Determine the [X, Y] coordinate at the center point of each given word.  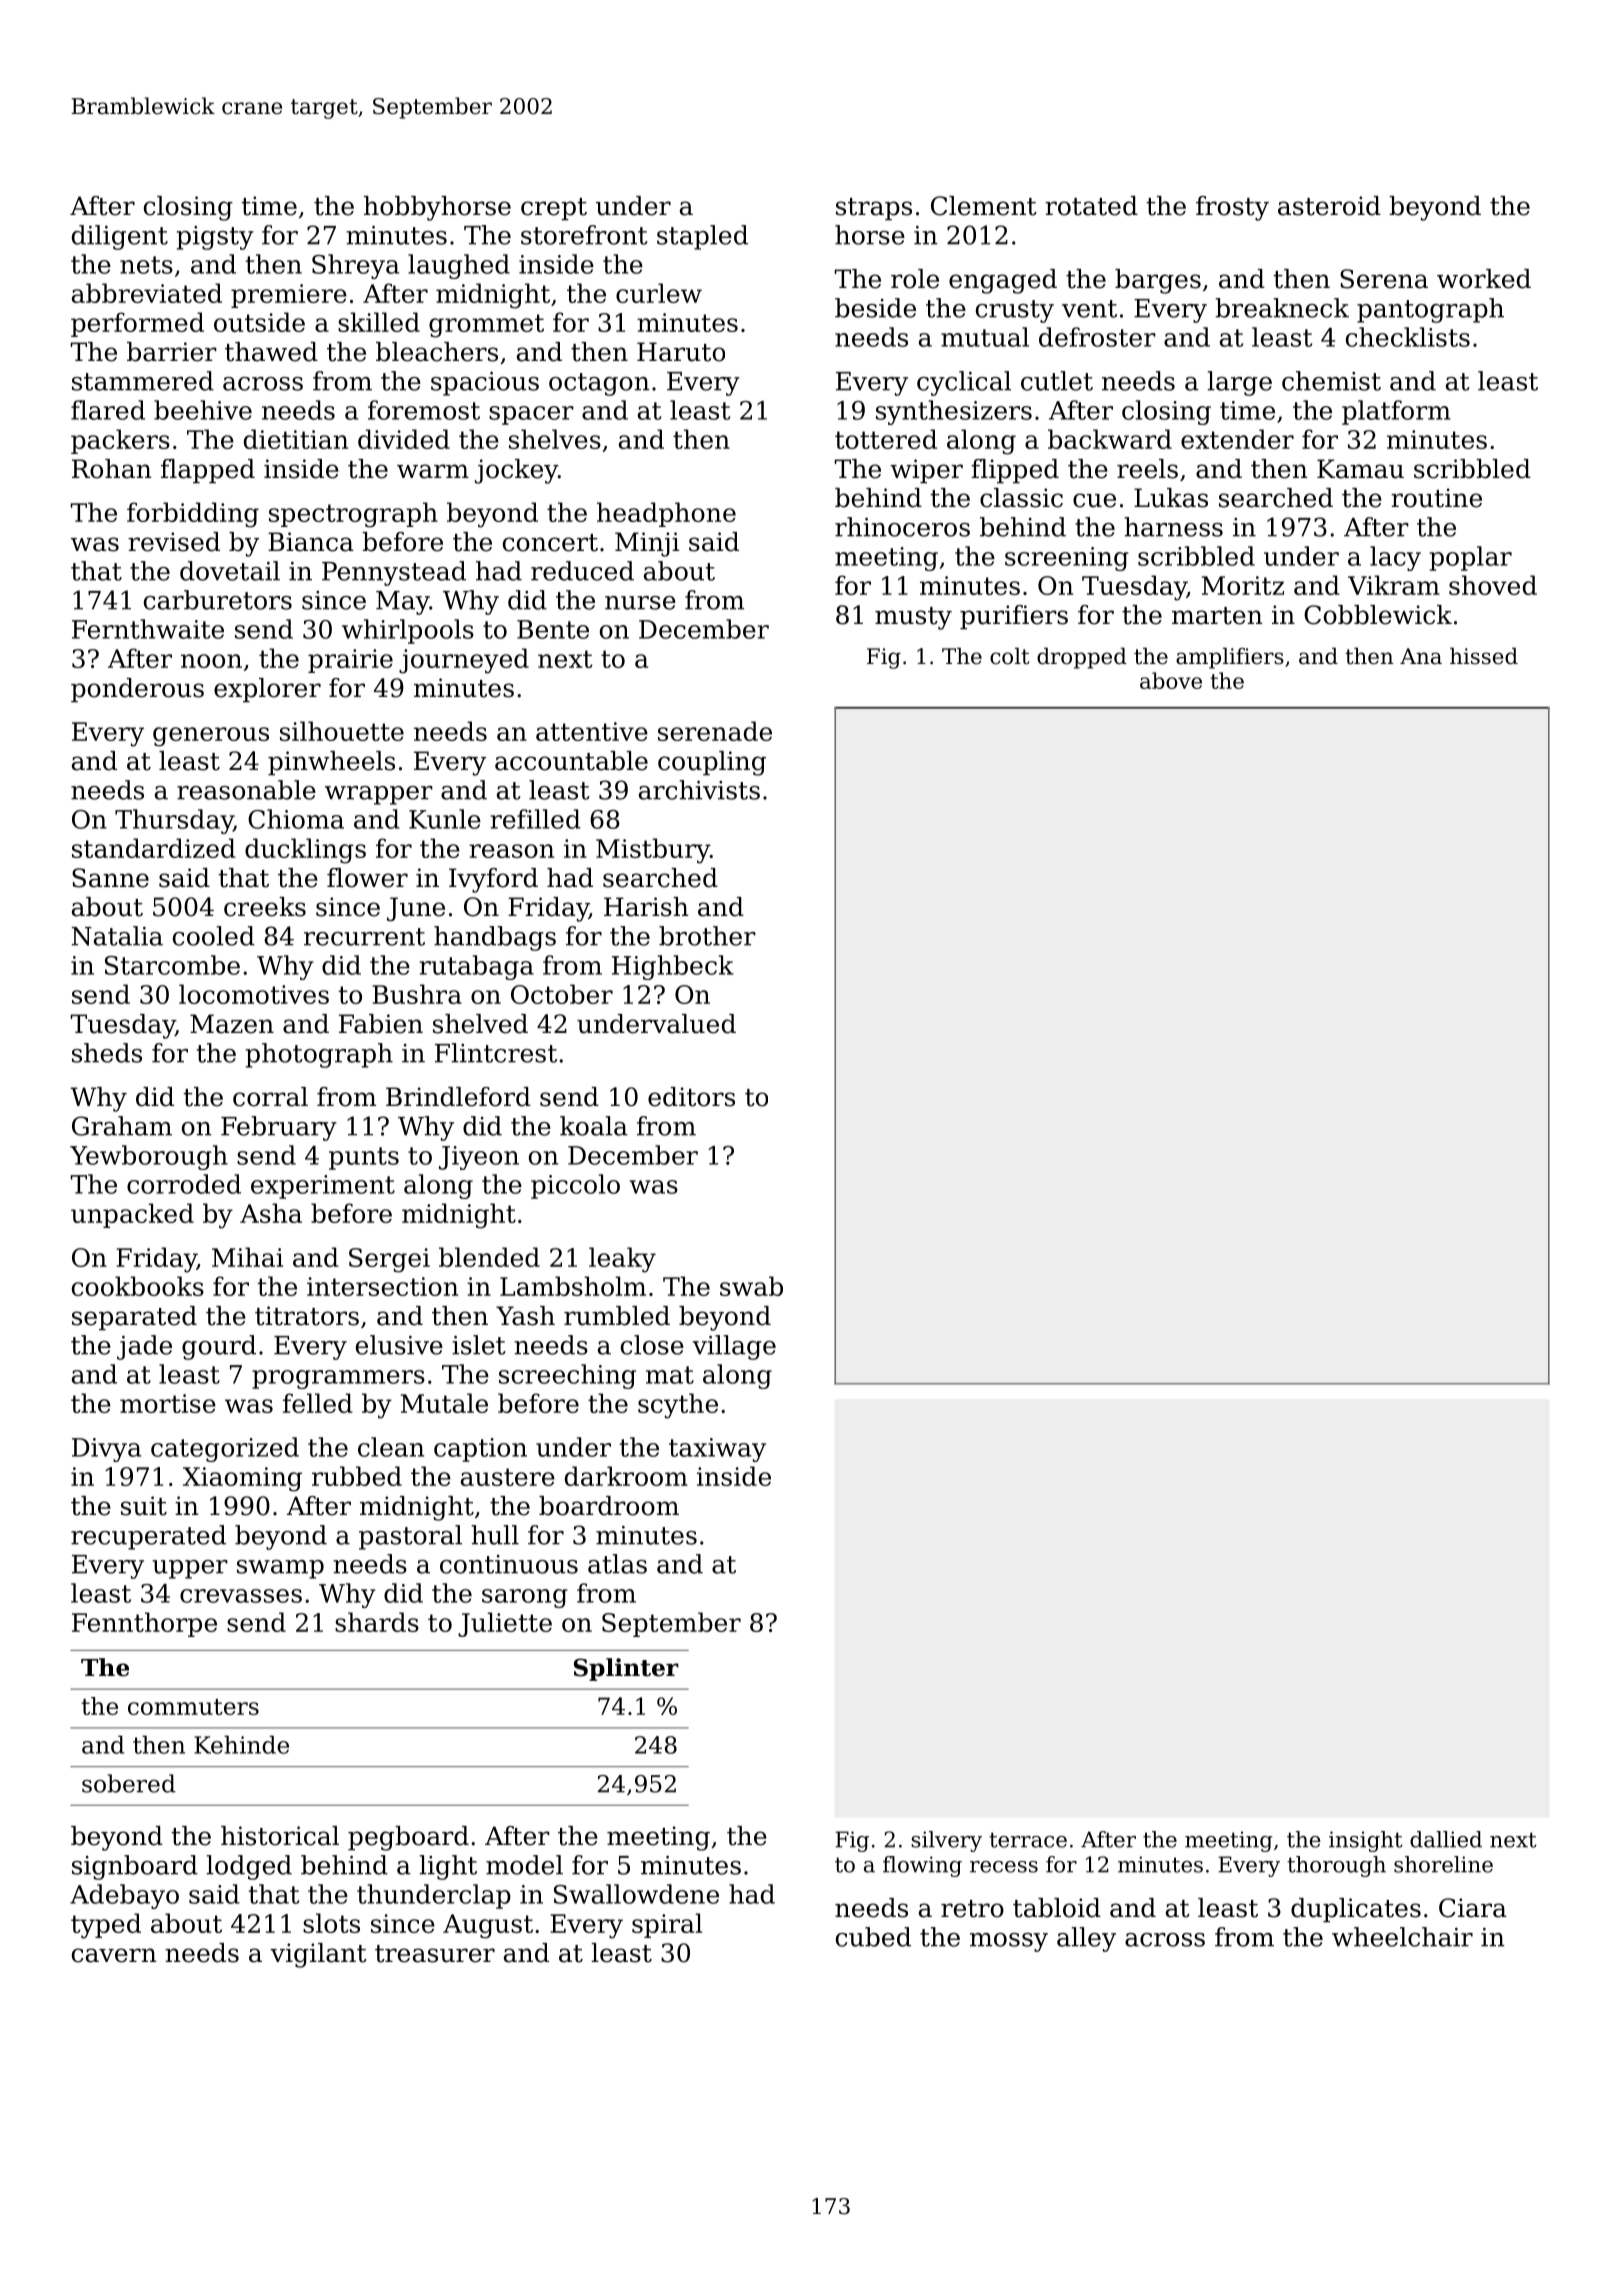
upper [190, 1569]
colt [1009, 656]
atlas [617, 1564]
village [734, 1347]
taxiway [717, 1450]
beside [875, 308]
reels [1147, 469]
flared [108, 410]
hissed [1484, 656]
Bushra [417, 994]
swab [751, 1286]
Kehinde [241, 1744]
